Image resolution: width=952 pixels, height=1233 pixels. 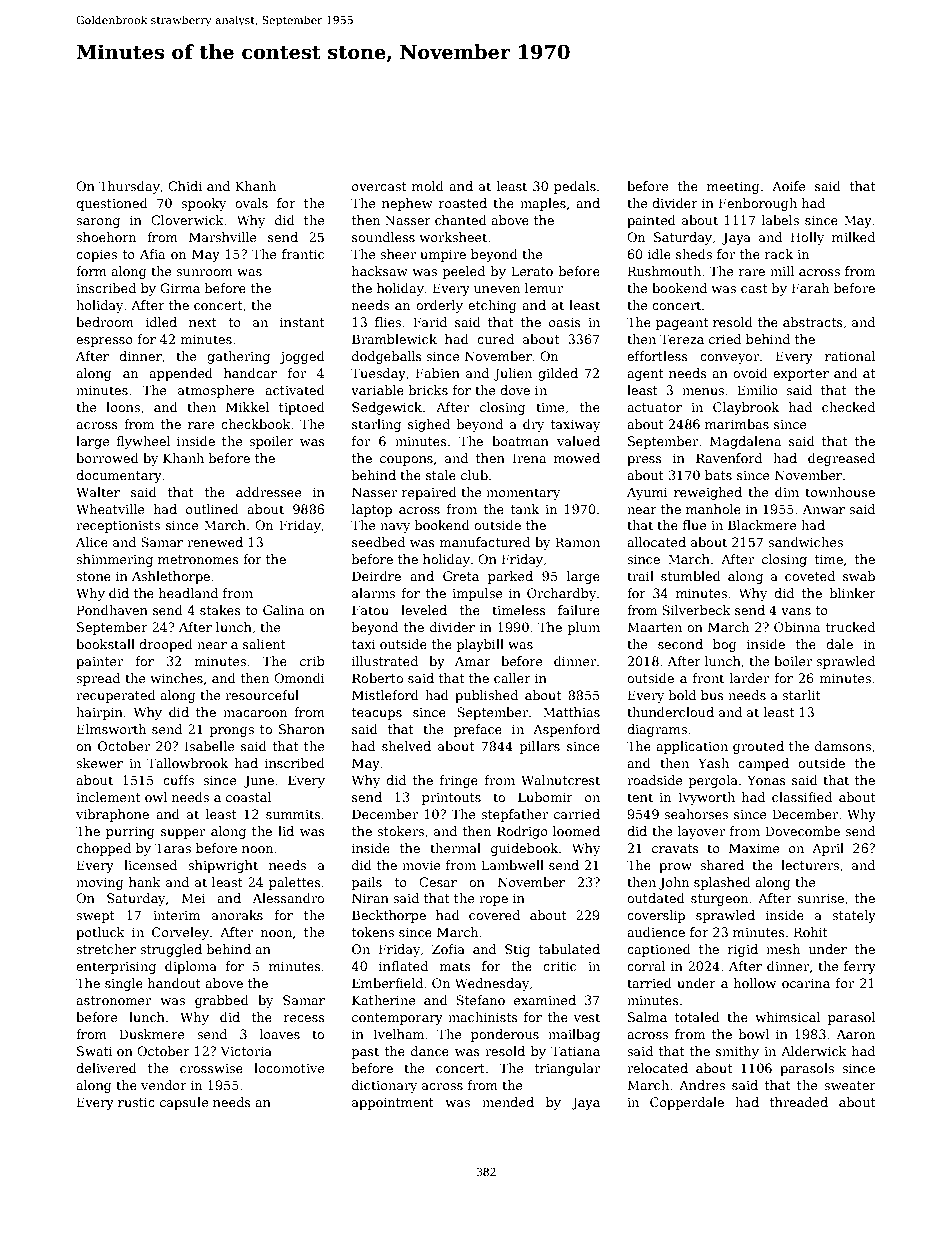 I want to click on crosswise, so click(x=211, y=1068).
